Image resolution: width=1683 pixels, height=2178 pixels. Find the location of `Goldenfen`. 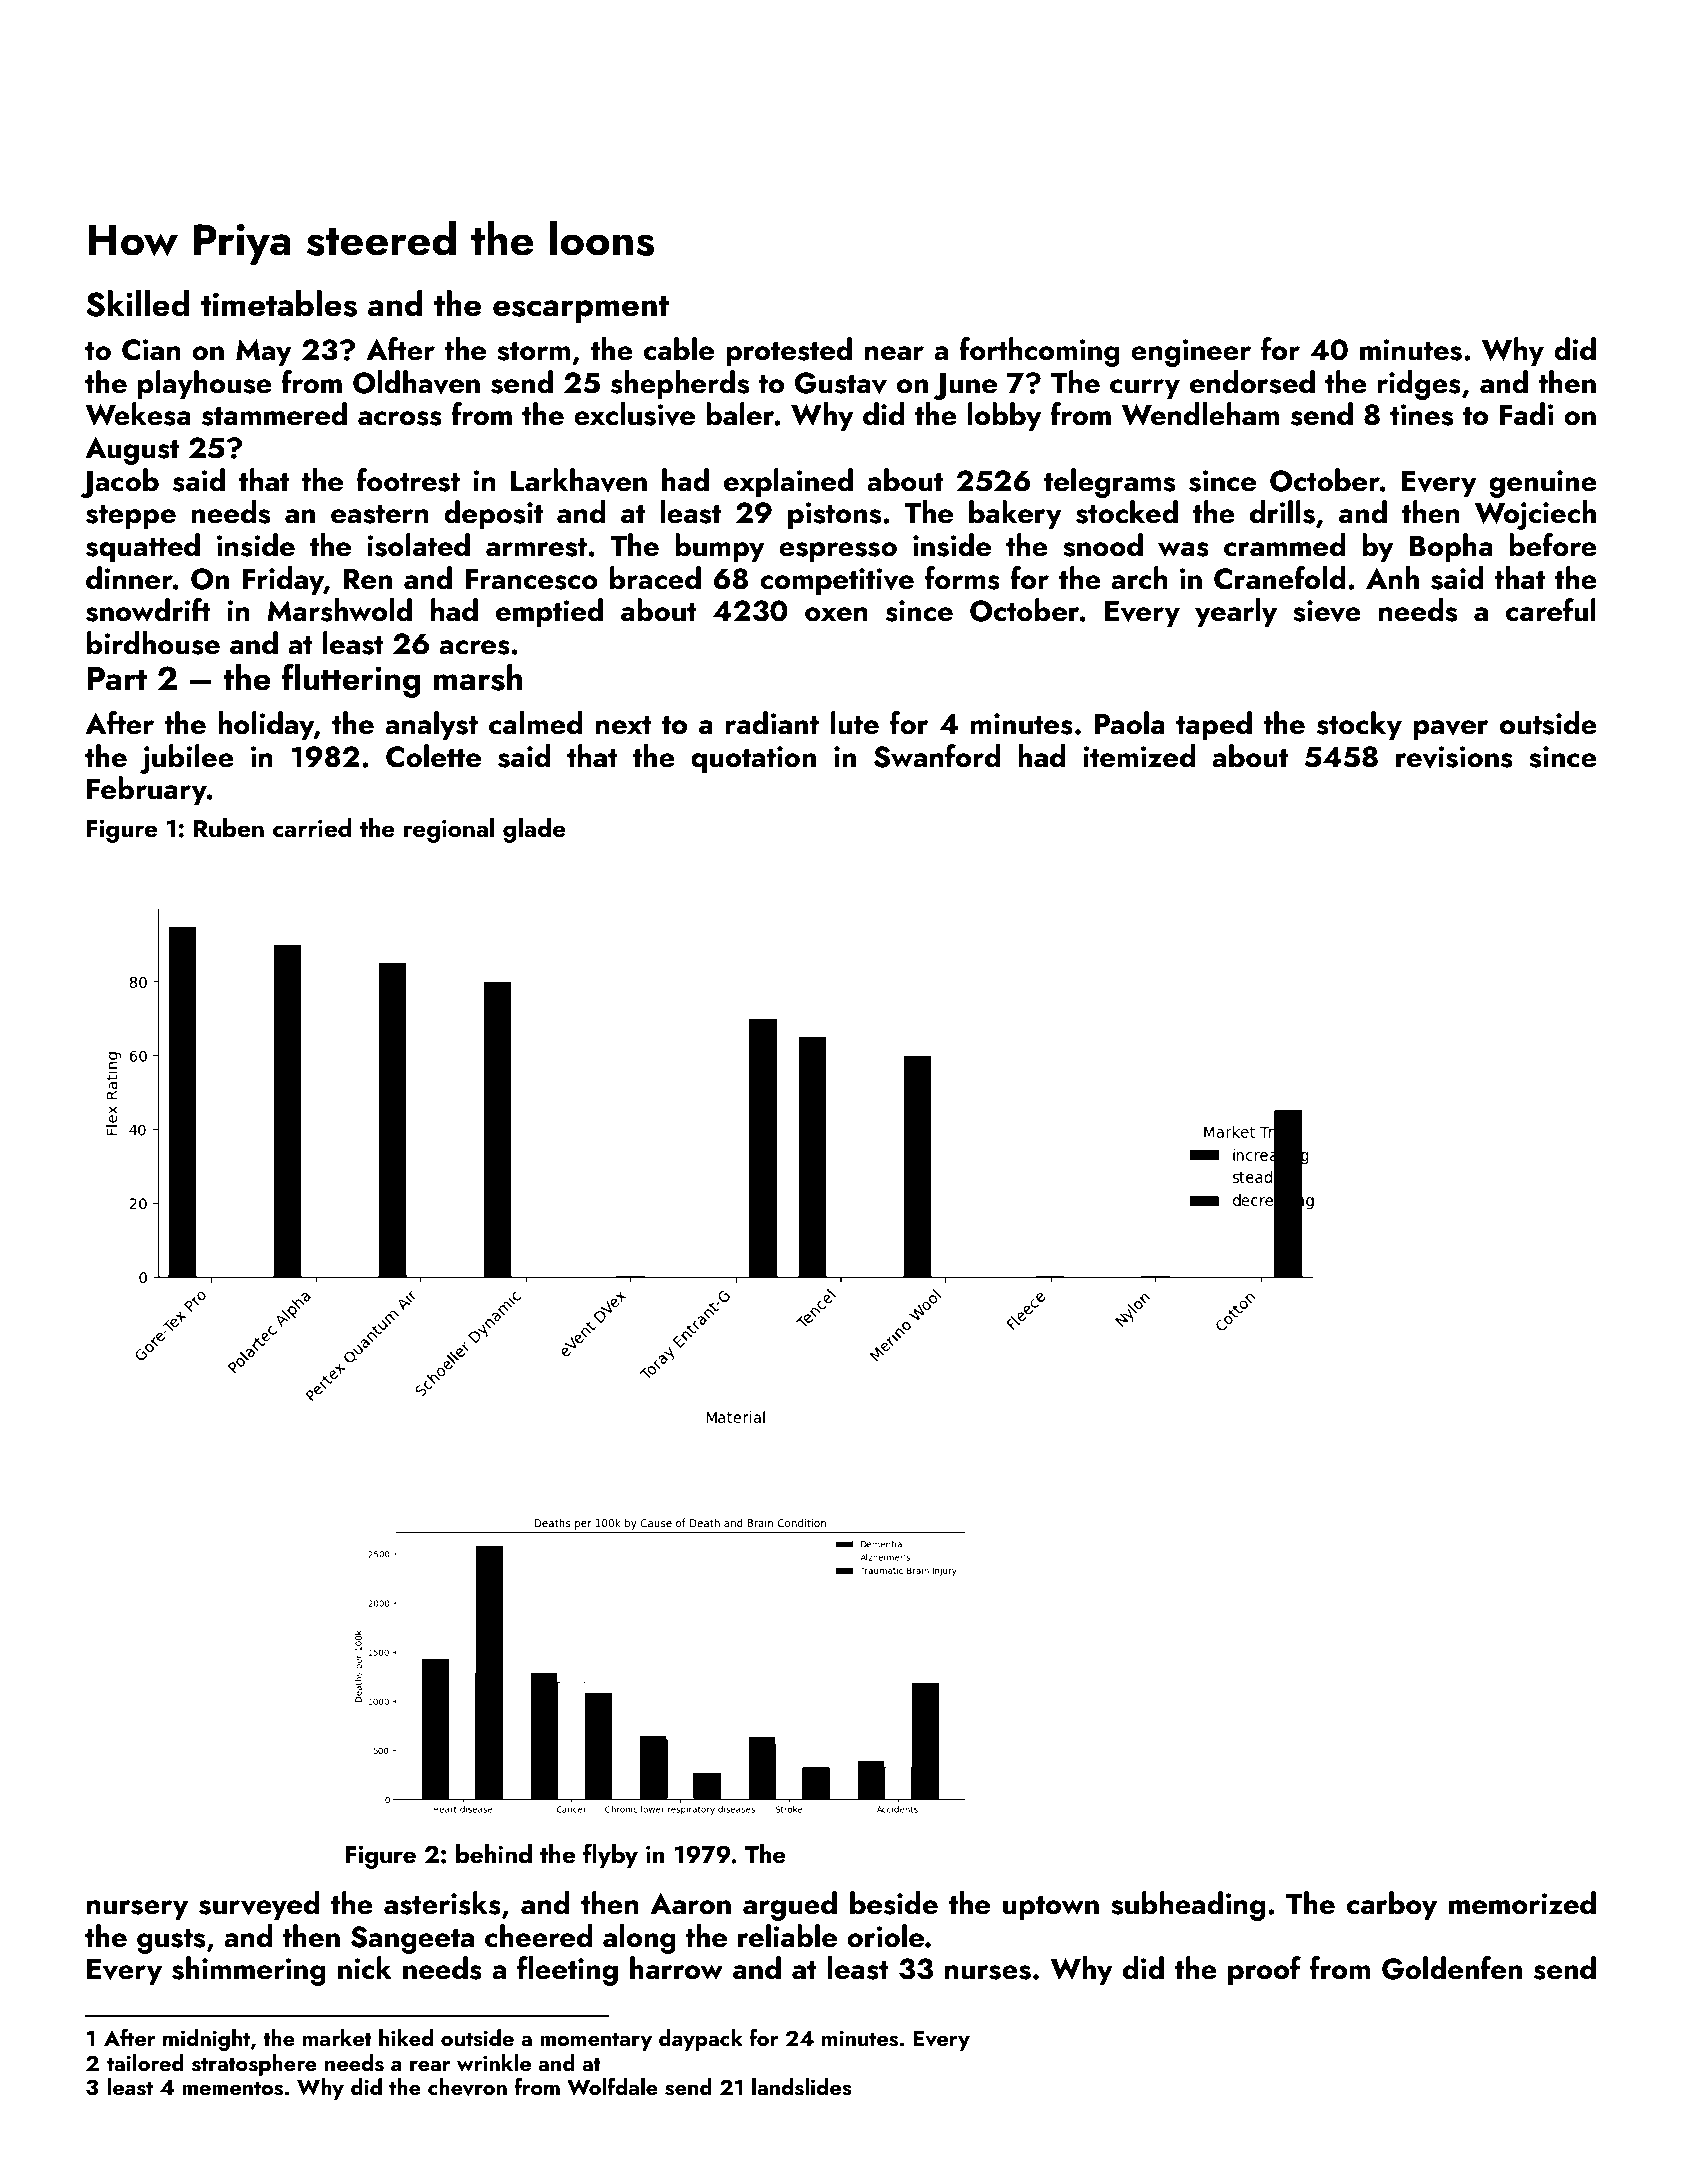

Goldenfen is located at coordinates (1452, 1968).
